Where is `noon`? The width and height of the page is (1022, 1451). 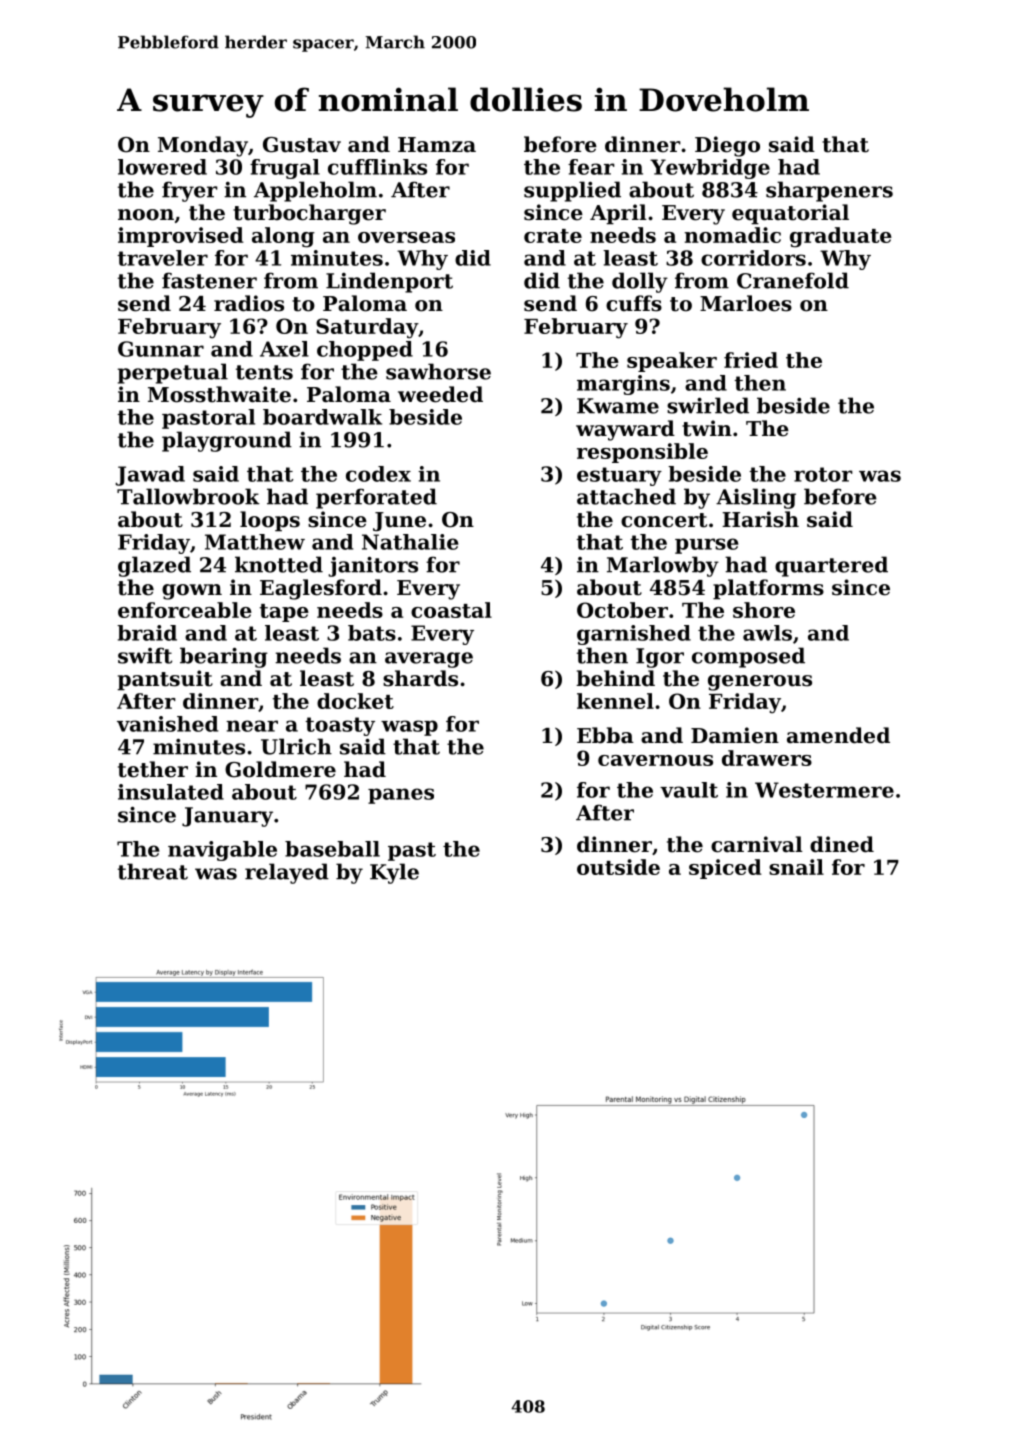
noon is located at coordinates (146, 215).
